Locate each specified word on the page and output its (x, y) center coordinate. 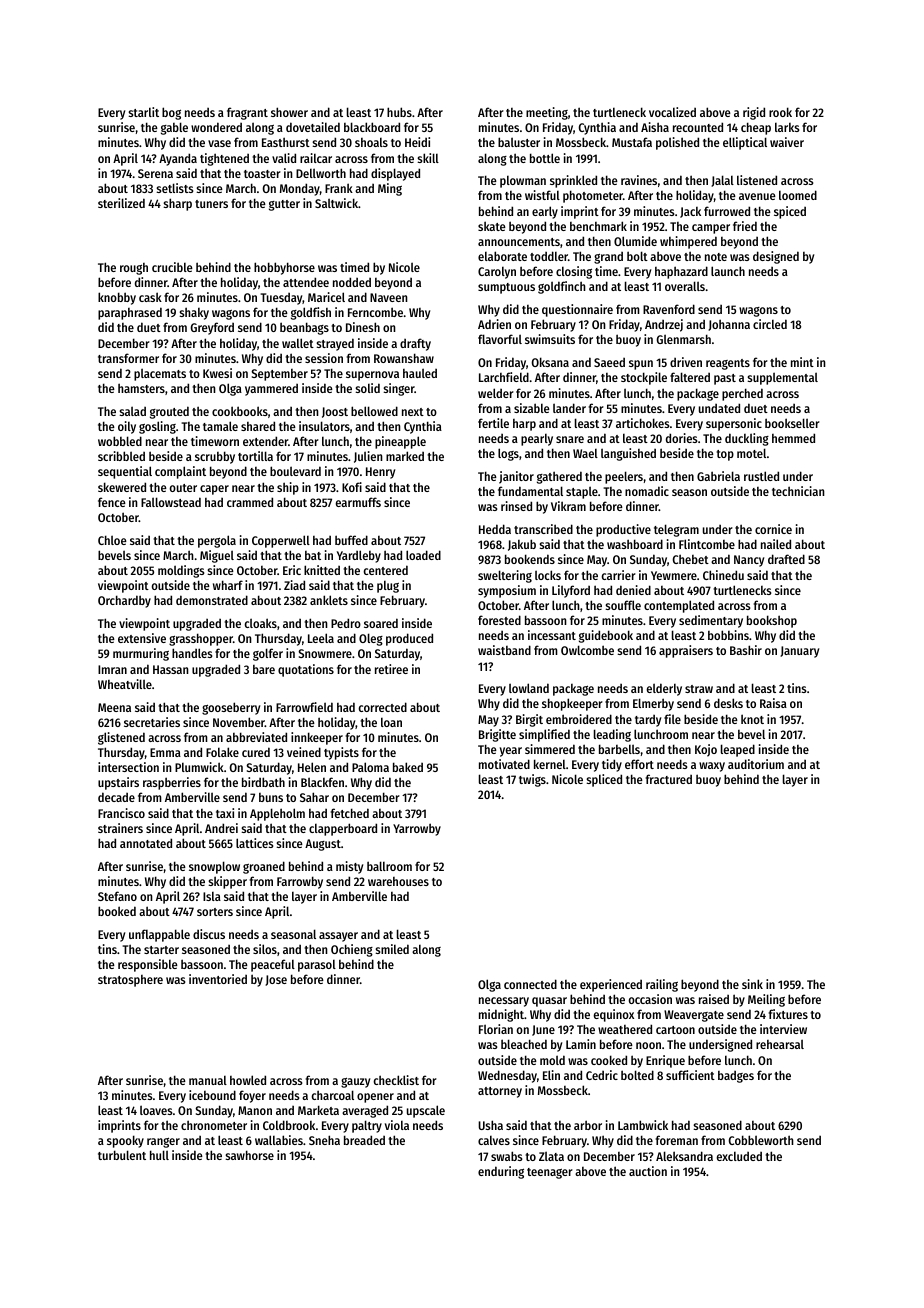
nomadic (647, 491)
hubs (399, 112)
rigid (754, 113)
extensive (142, 638)
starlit (143, 112)
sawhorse (249, 1155)
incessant (552, 635)
